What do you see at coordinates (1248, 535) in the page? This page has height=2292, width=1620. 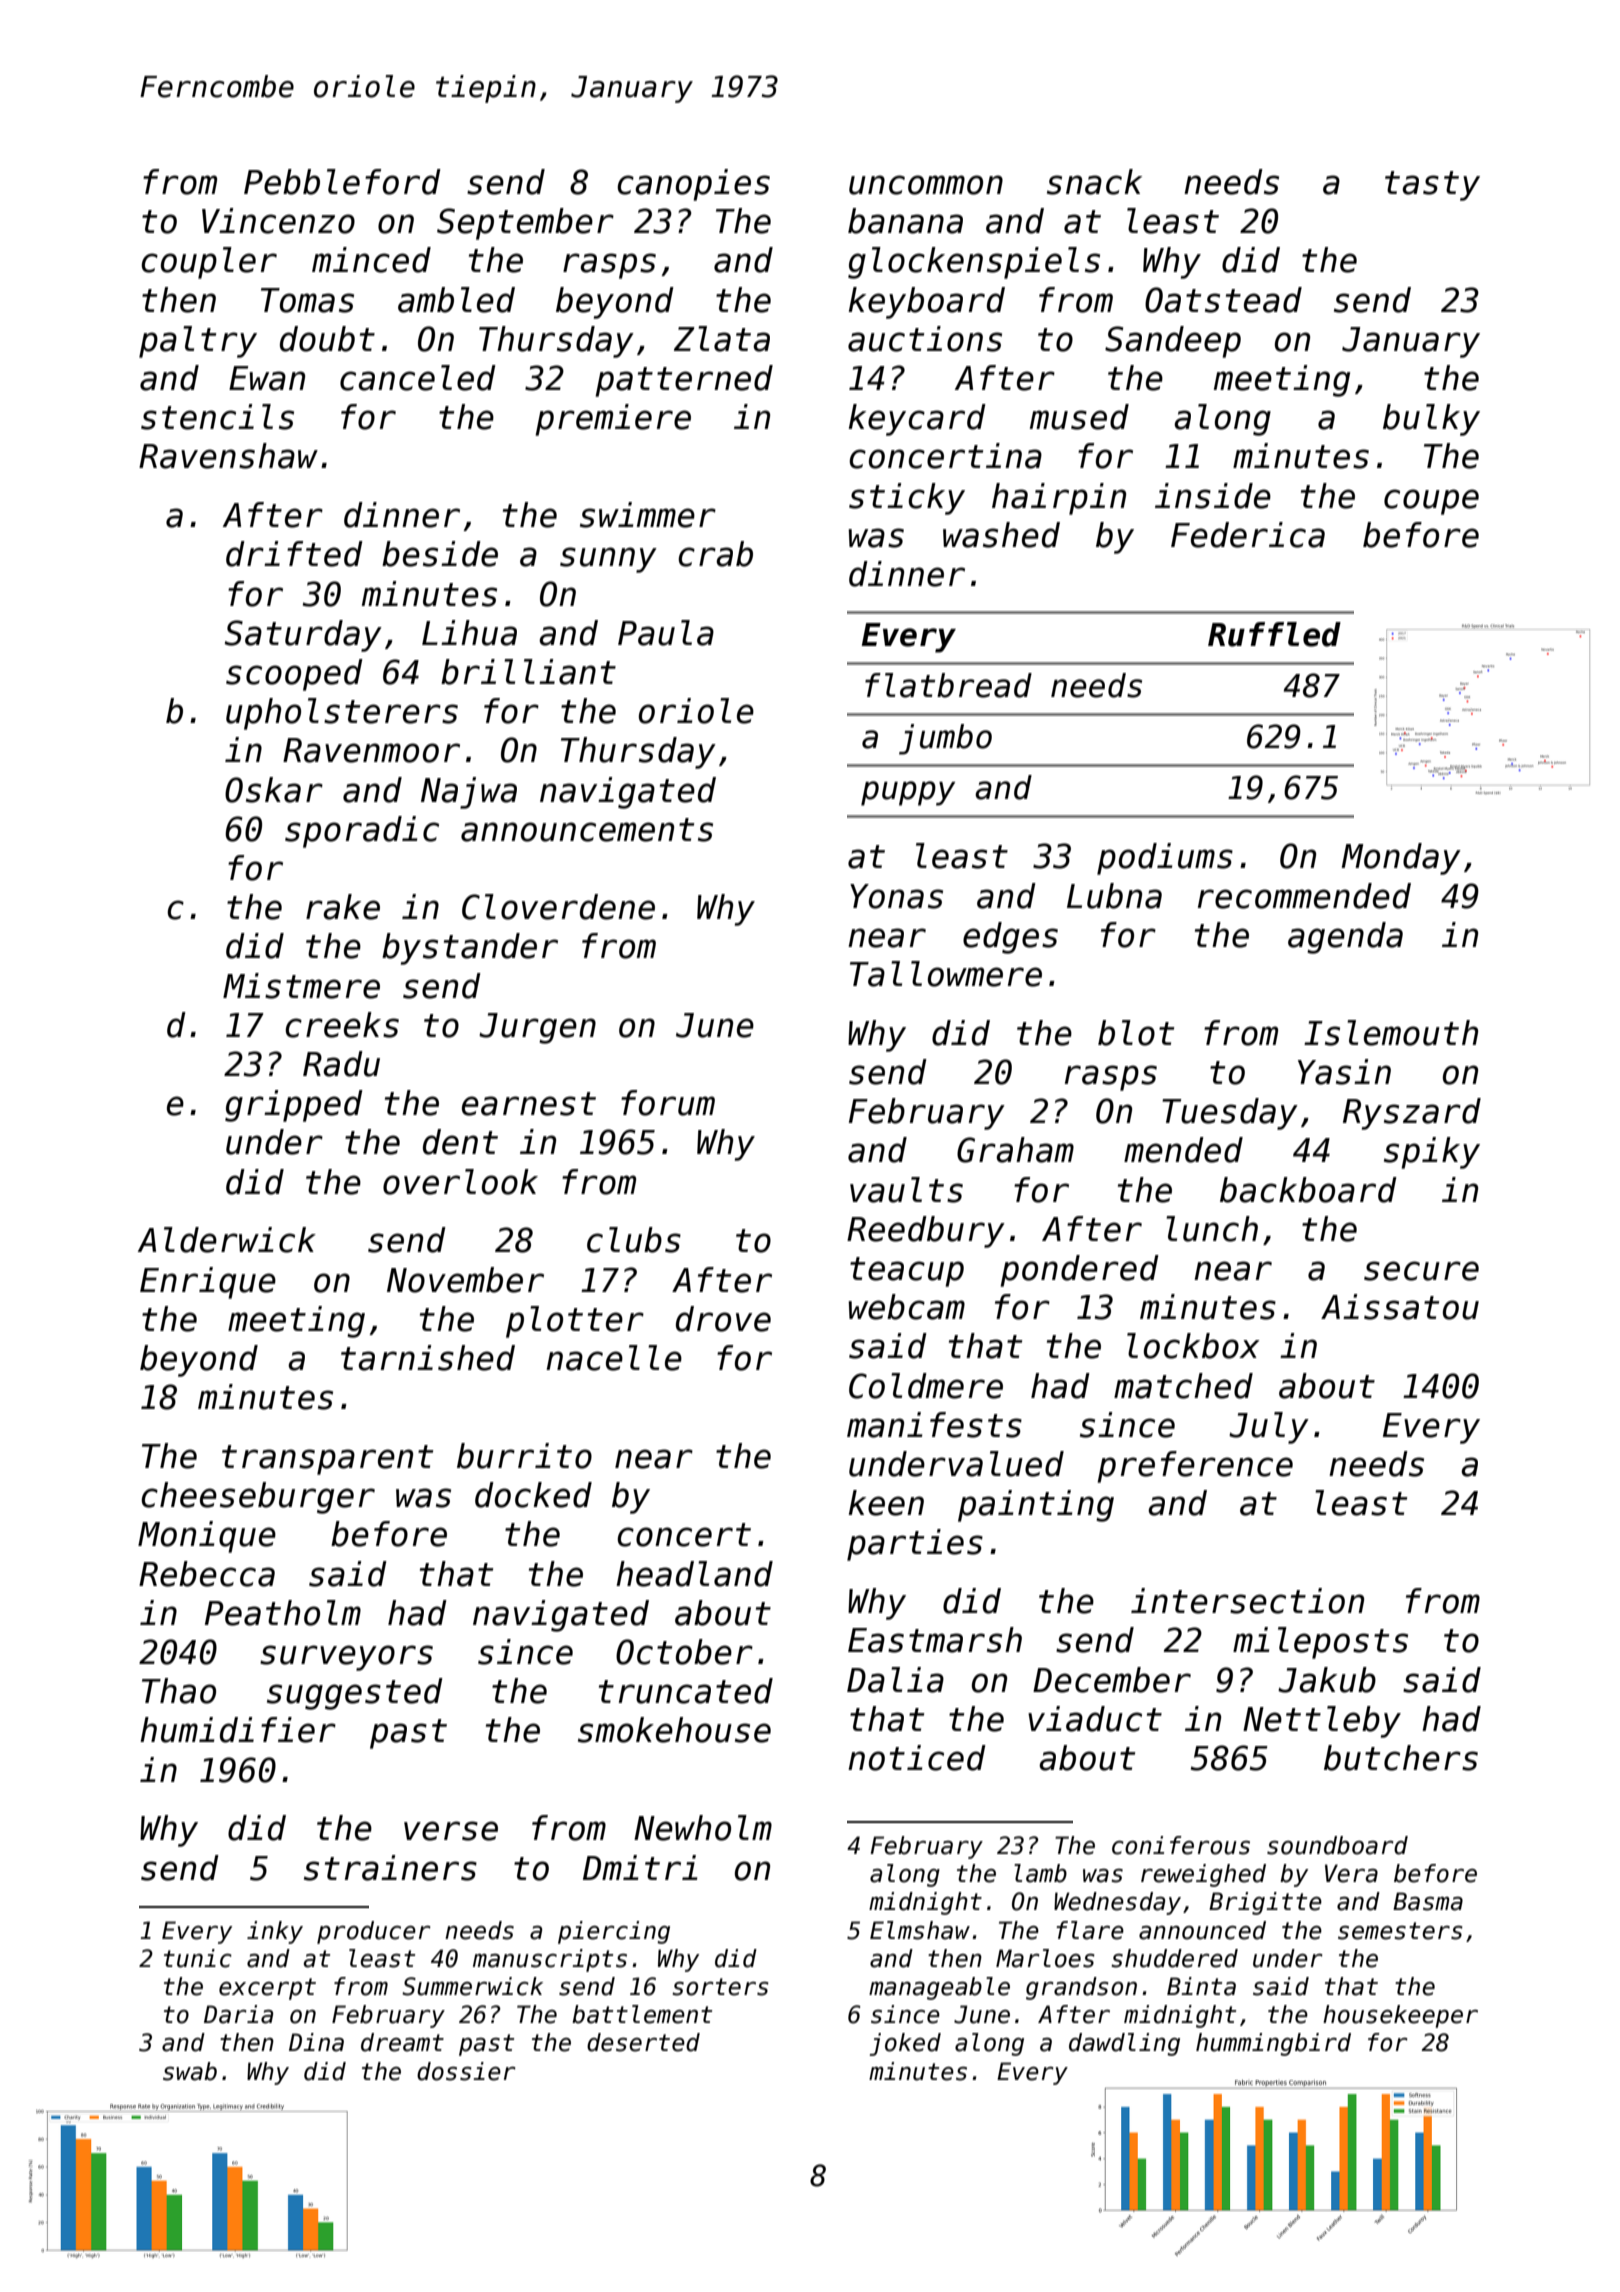 I see `Federica` at bounding box center [1248, 535].
